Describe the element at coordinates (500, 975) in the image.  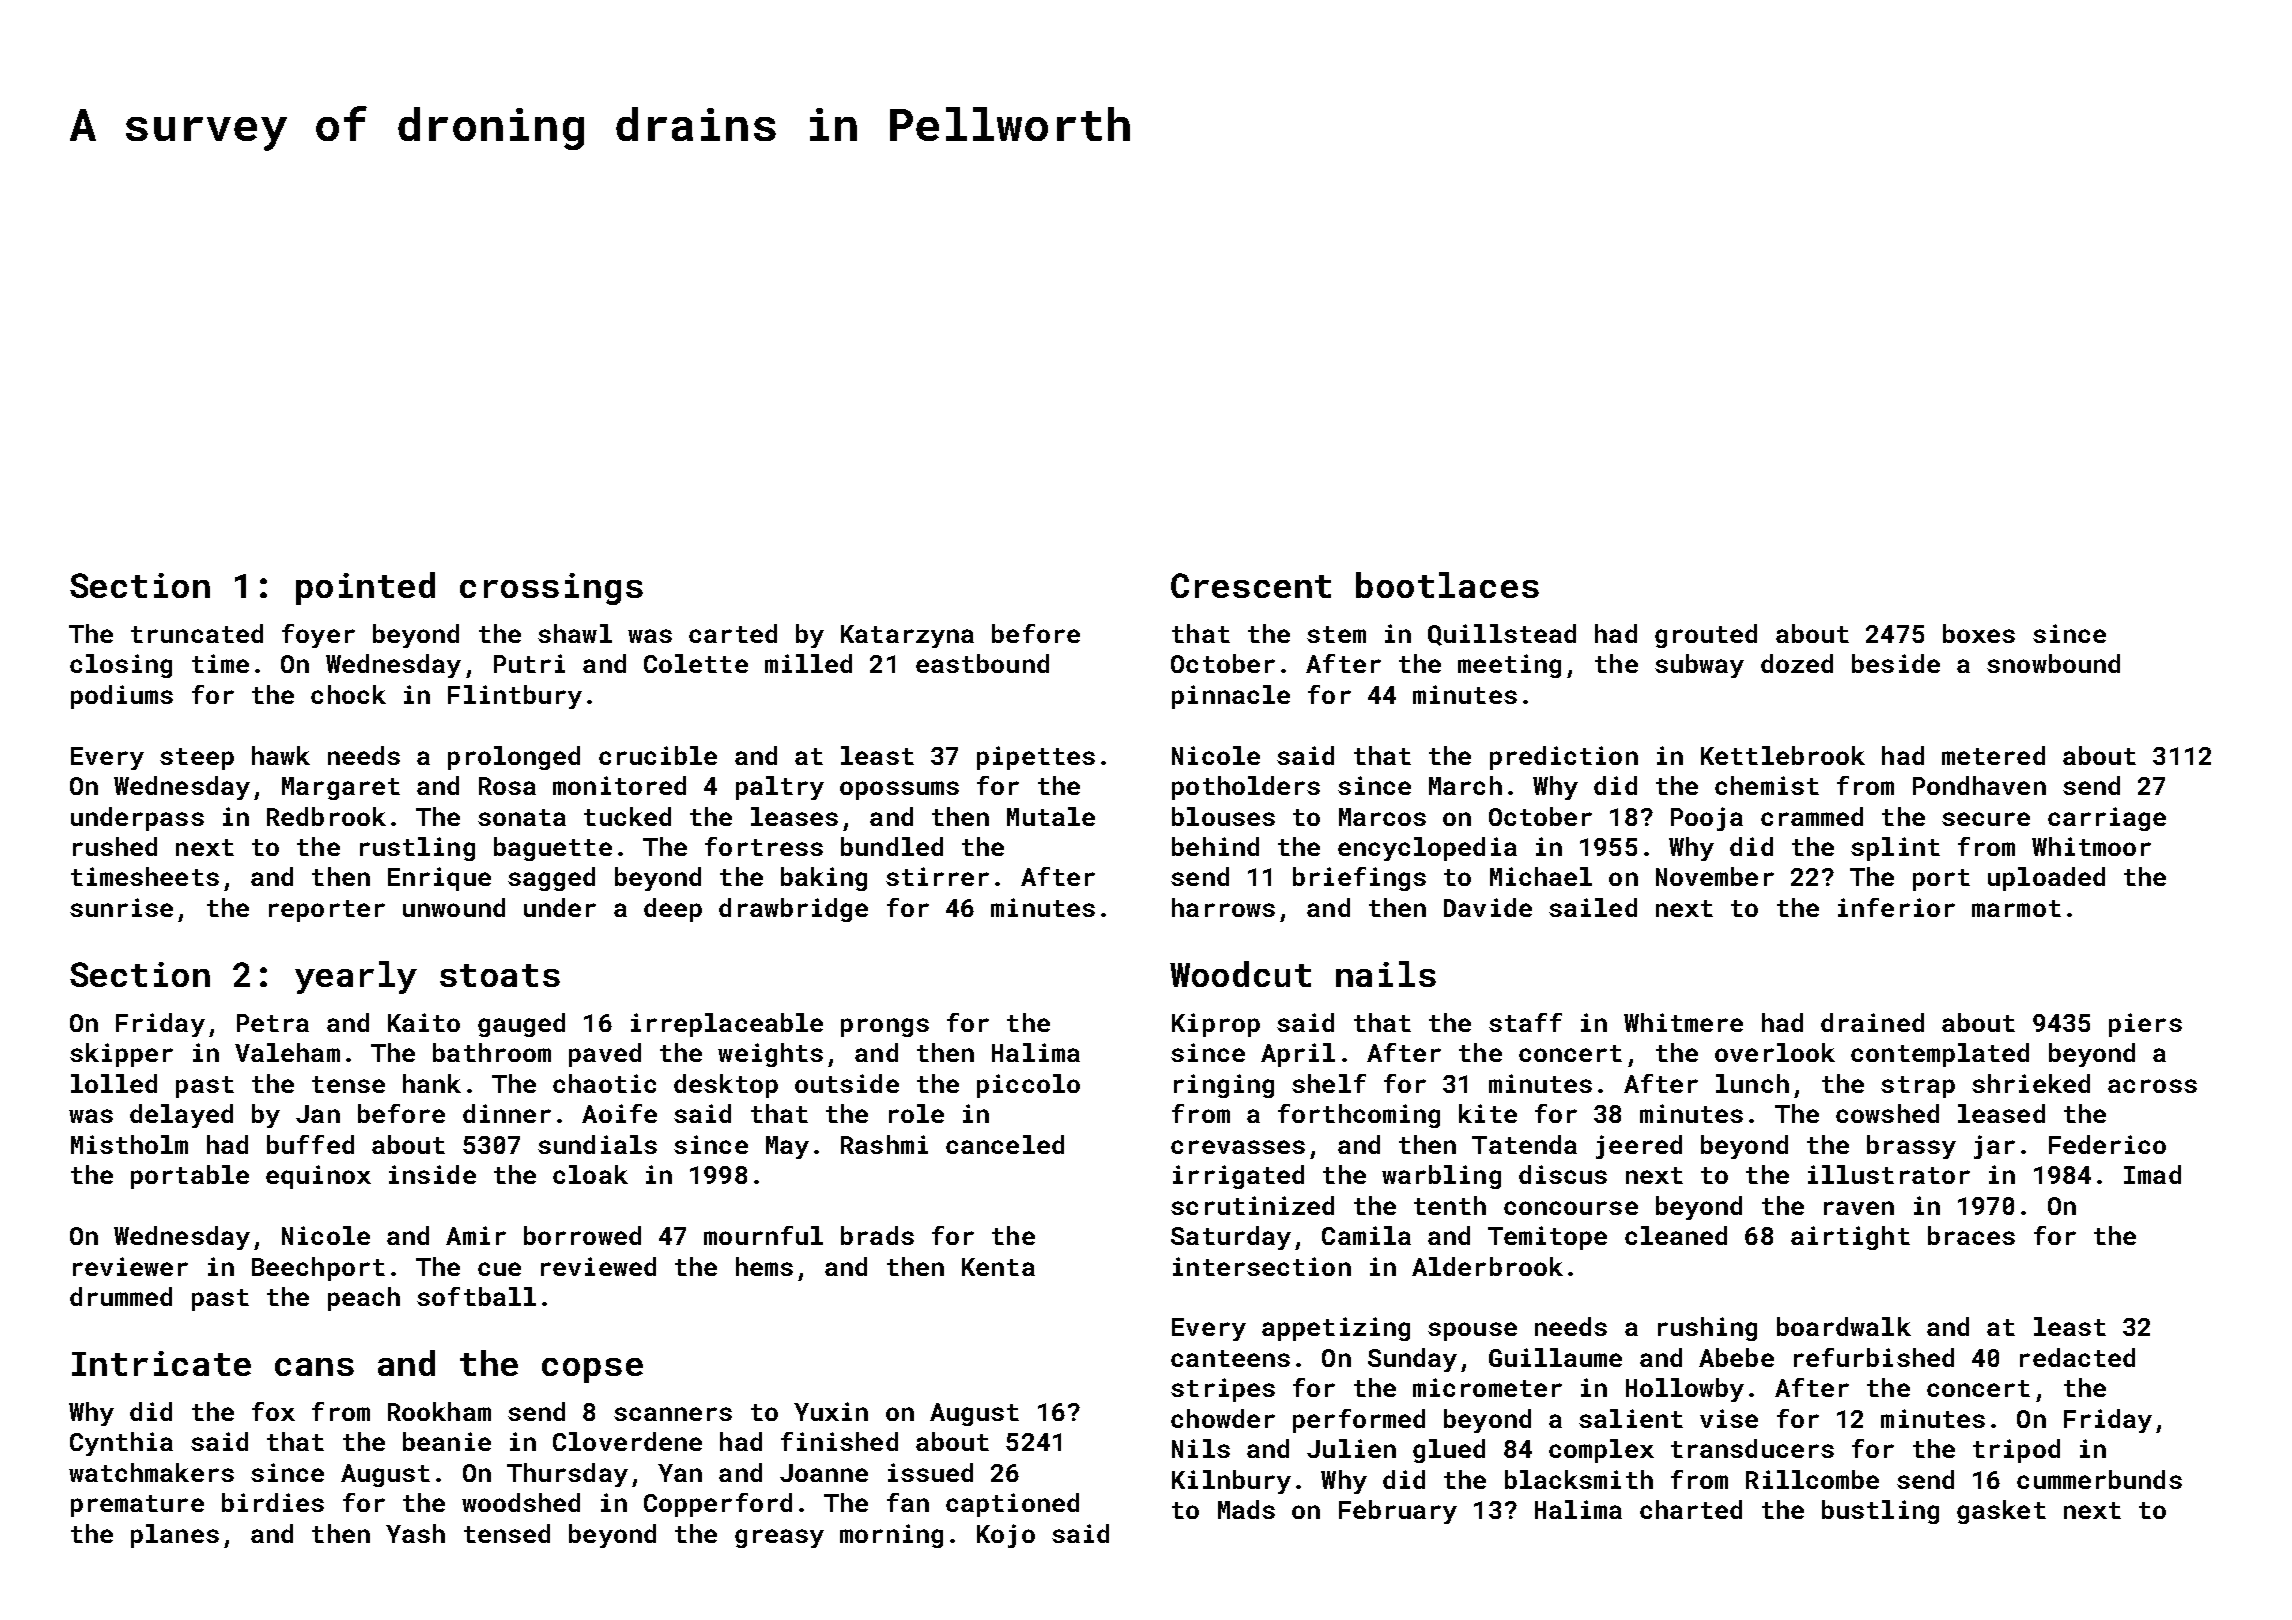
I see `stoats` at that location.
